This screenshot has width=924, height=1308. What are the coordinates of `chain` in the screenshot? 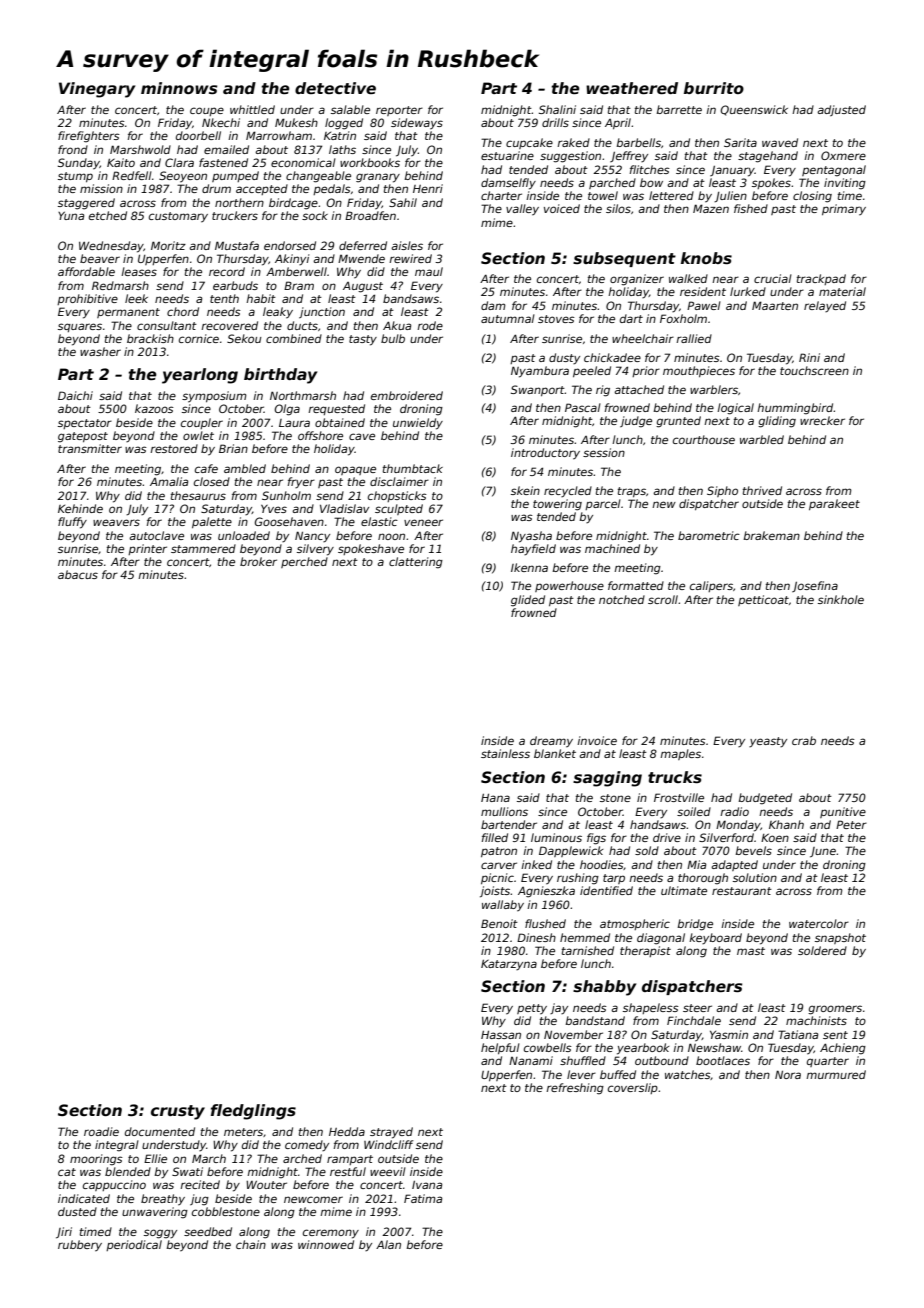 It's located at (251, 1244).
